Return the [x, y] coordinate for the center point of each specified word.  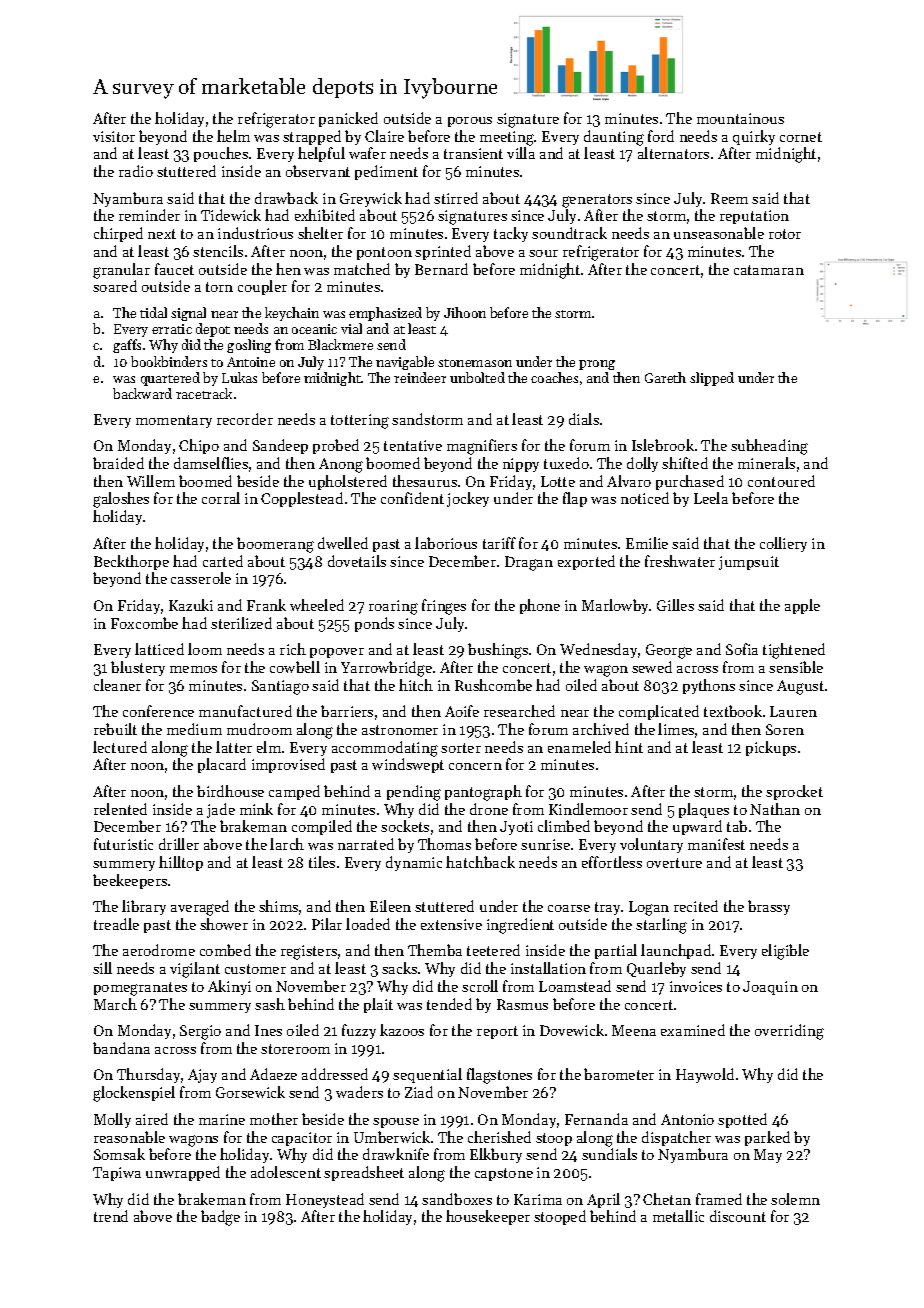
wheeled [317, 605]
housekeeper [488, 1217]
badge [220, 1218]
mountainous [740, 118]
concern [475, 766]
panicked [348, 119]
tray [607, 908]
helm [233, 136]
